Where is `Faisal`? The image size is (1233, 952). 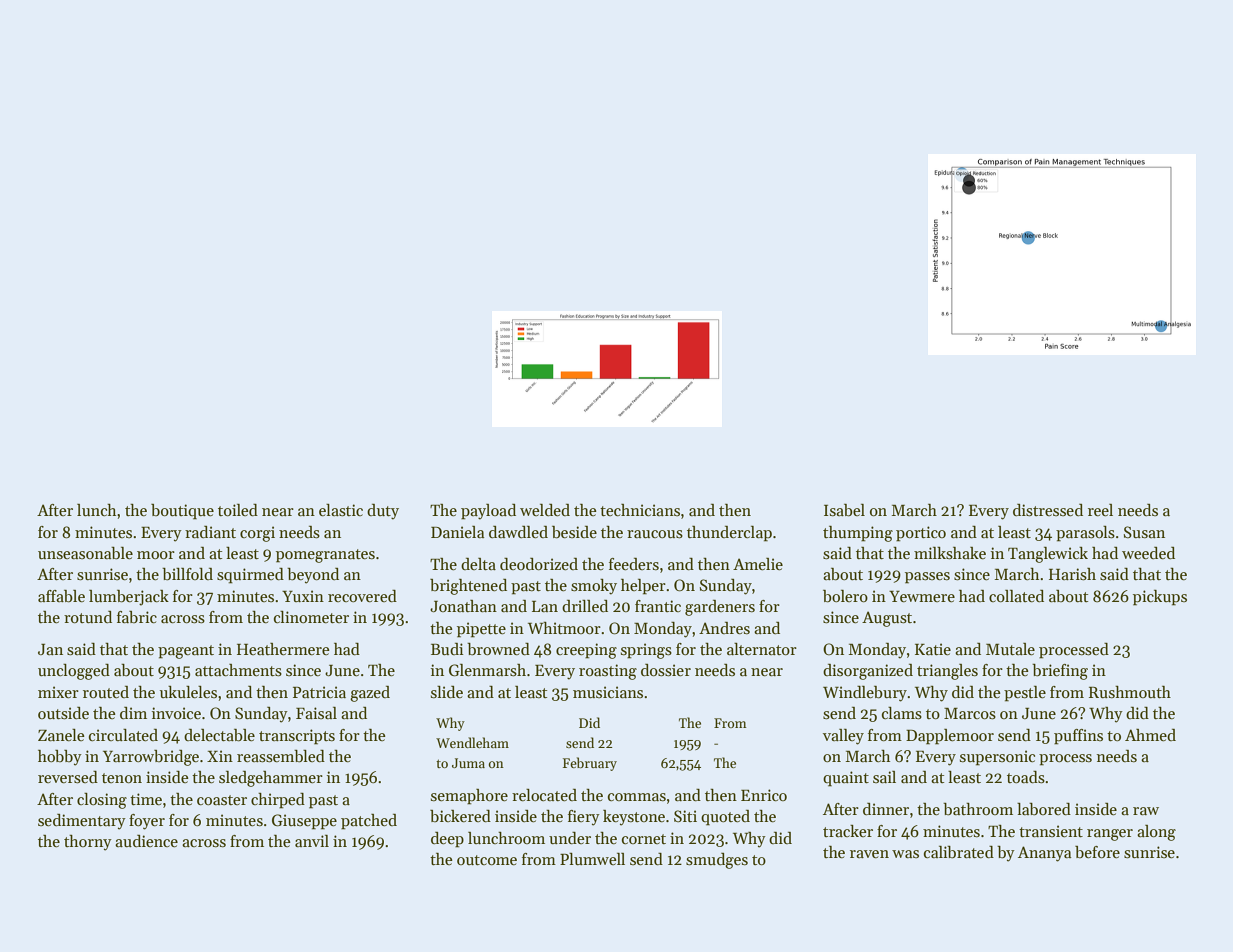 Faisal is located at coordinates (316, 713).
